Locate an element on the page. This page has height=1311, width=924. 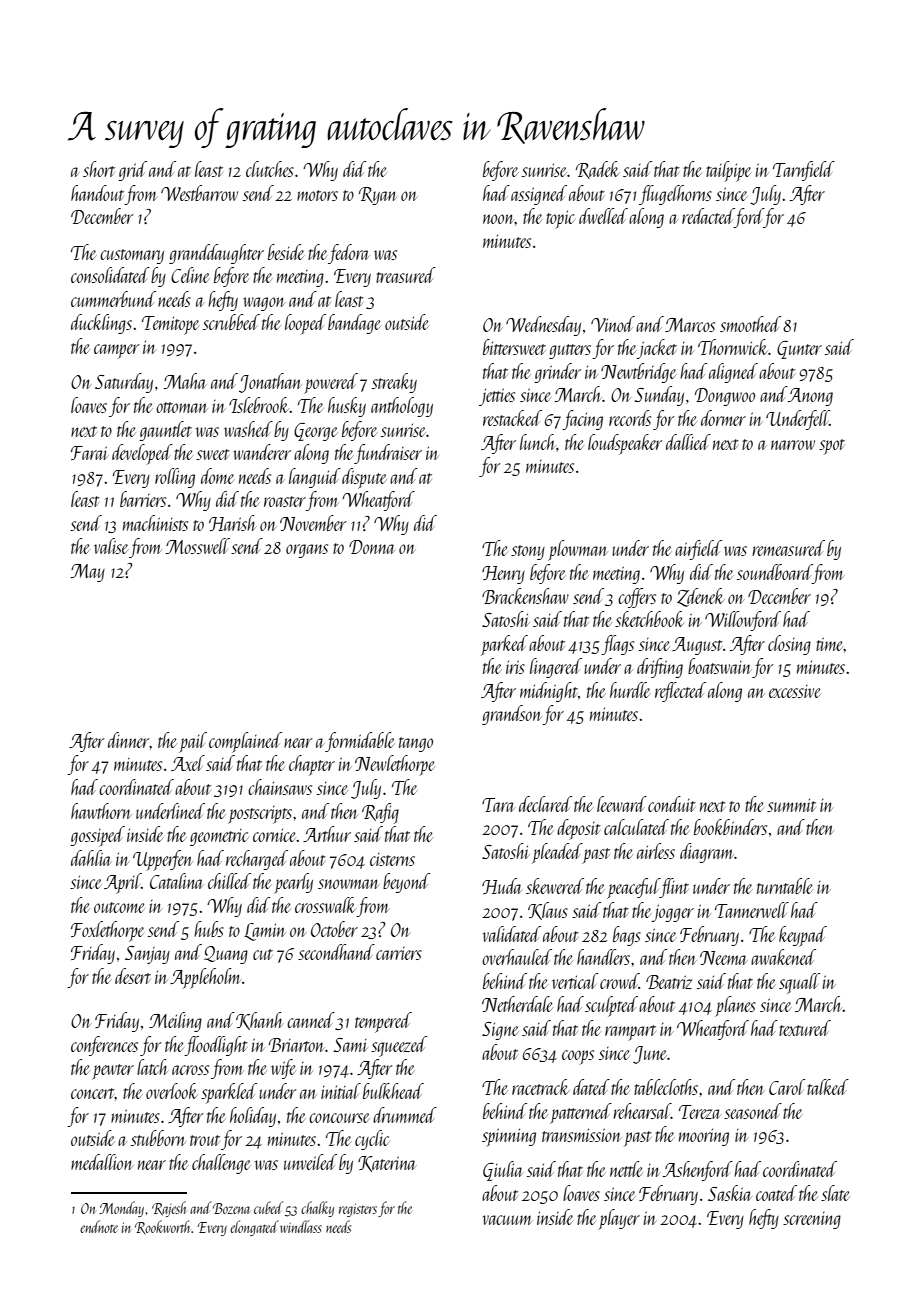
medallion is located at coordinates (102, 1162).
